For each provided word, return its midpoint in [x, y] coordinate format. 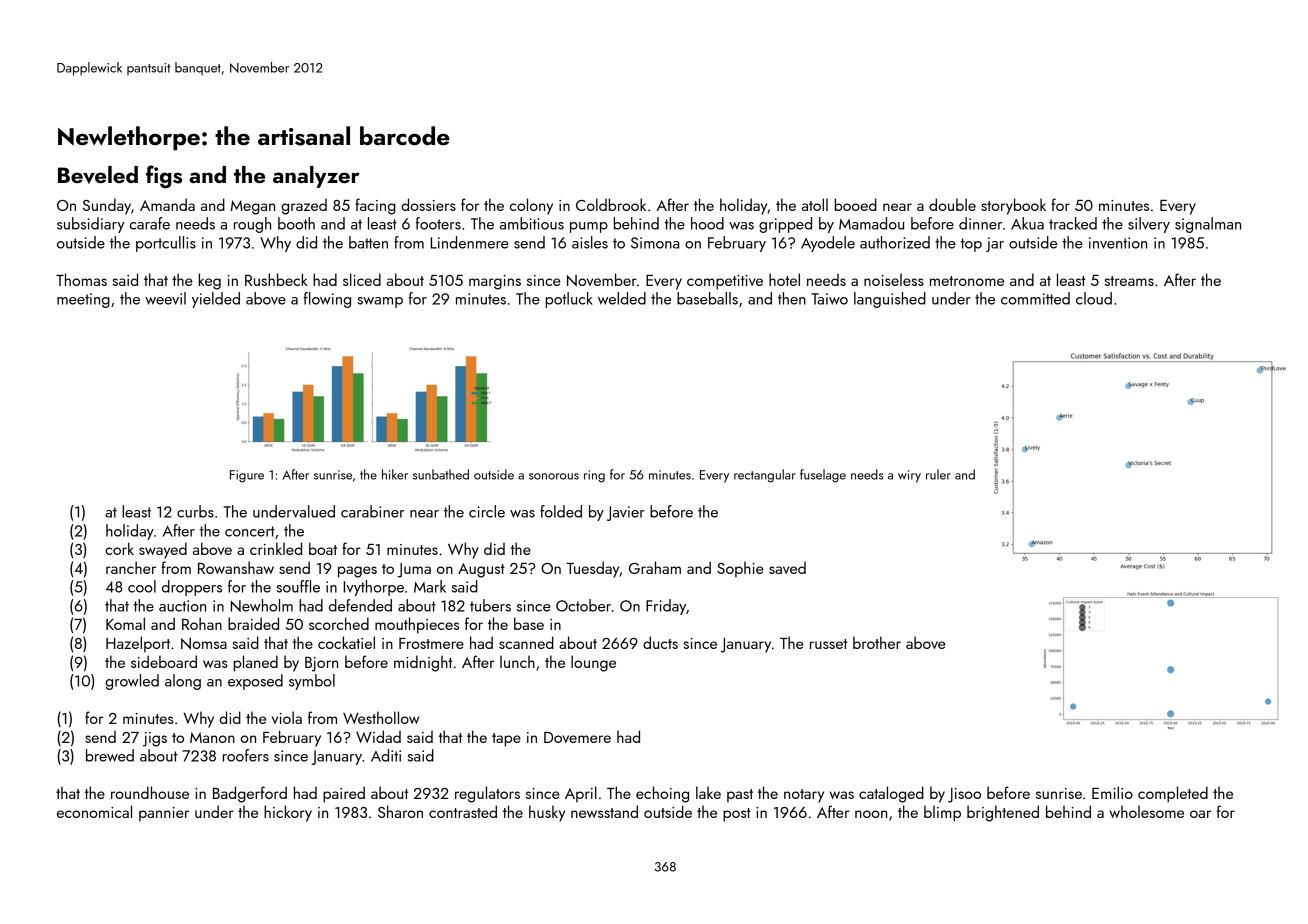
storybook [1013, 206]
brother [877, 642]
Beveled [98, 175]
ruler [938, 474]
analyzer [316, 177]
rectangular [765, 476]
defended [360, 605]
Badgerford [250, 794]
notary [804, 796]
